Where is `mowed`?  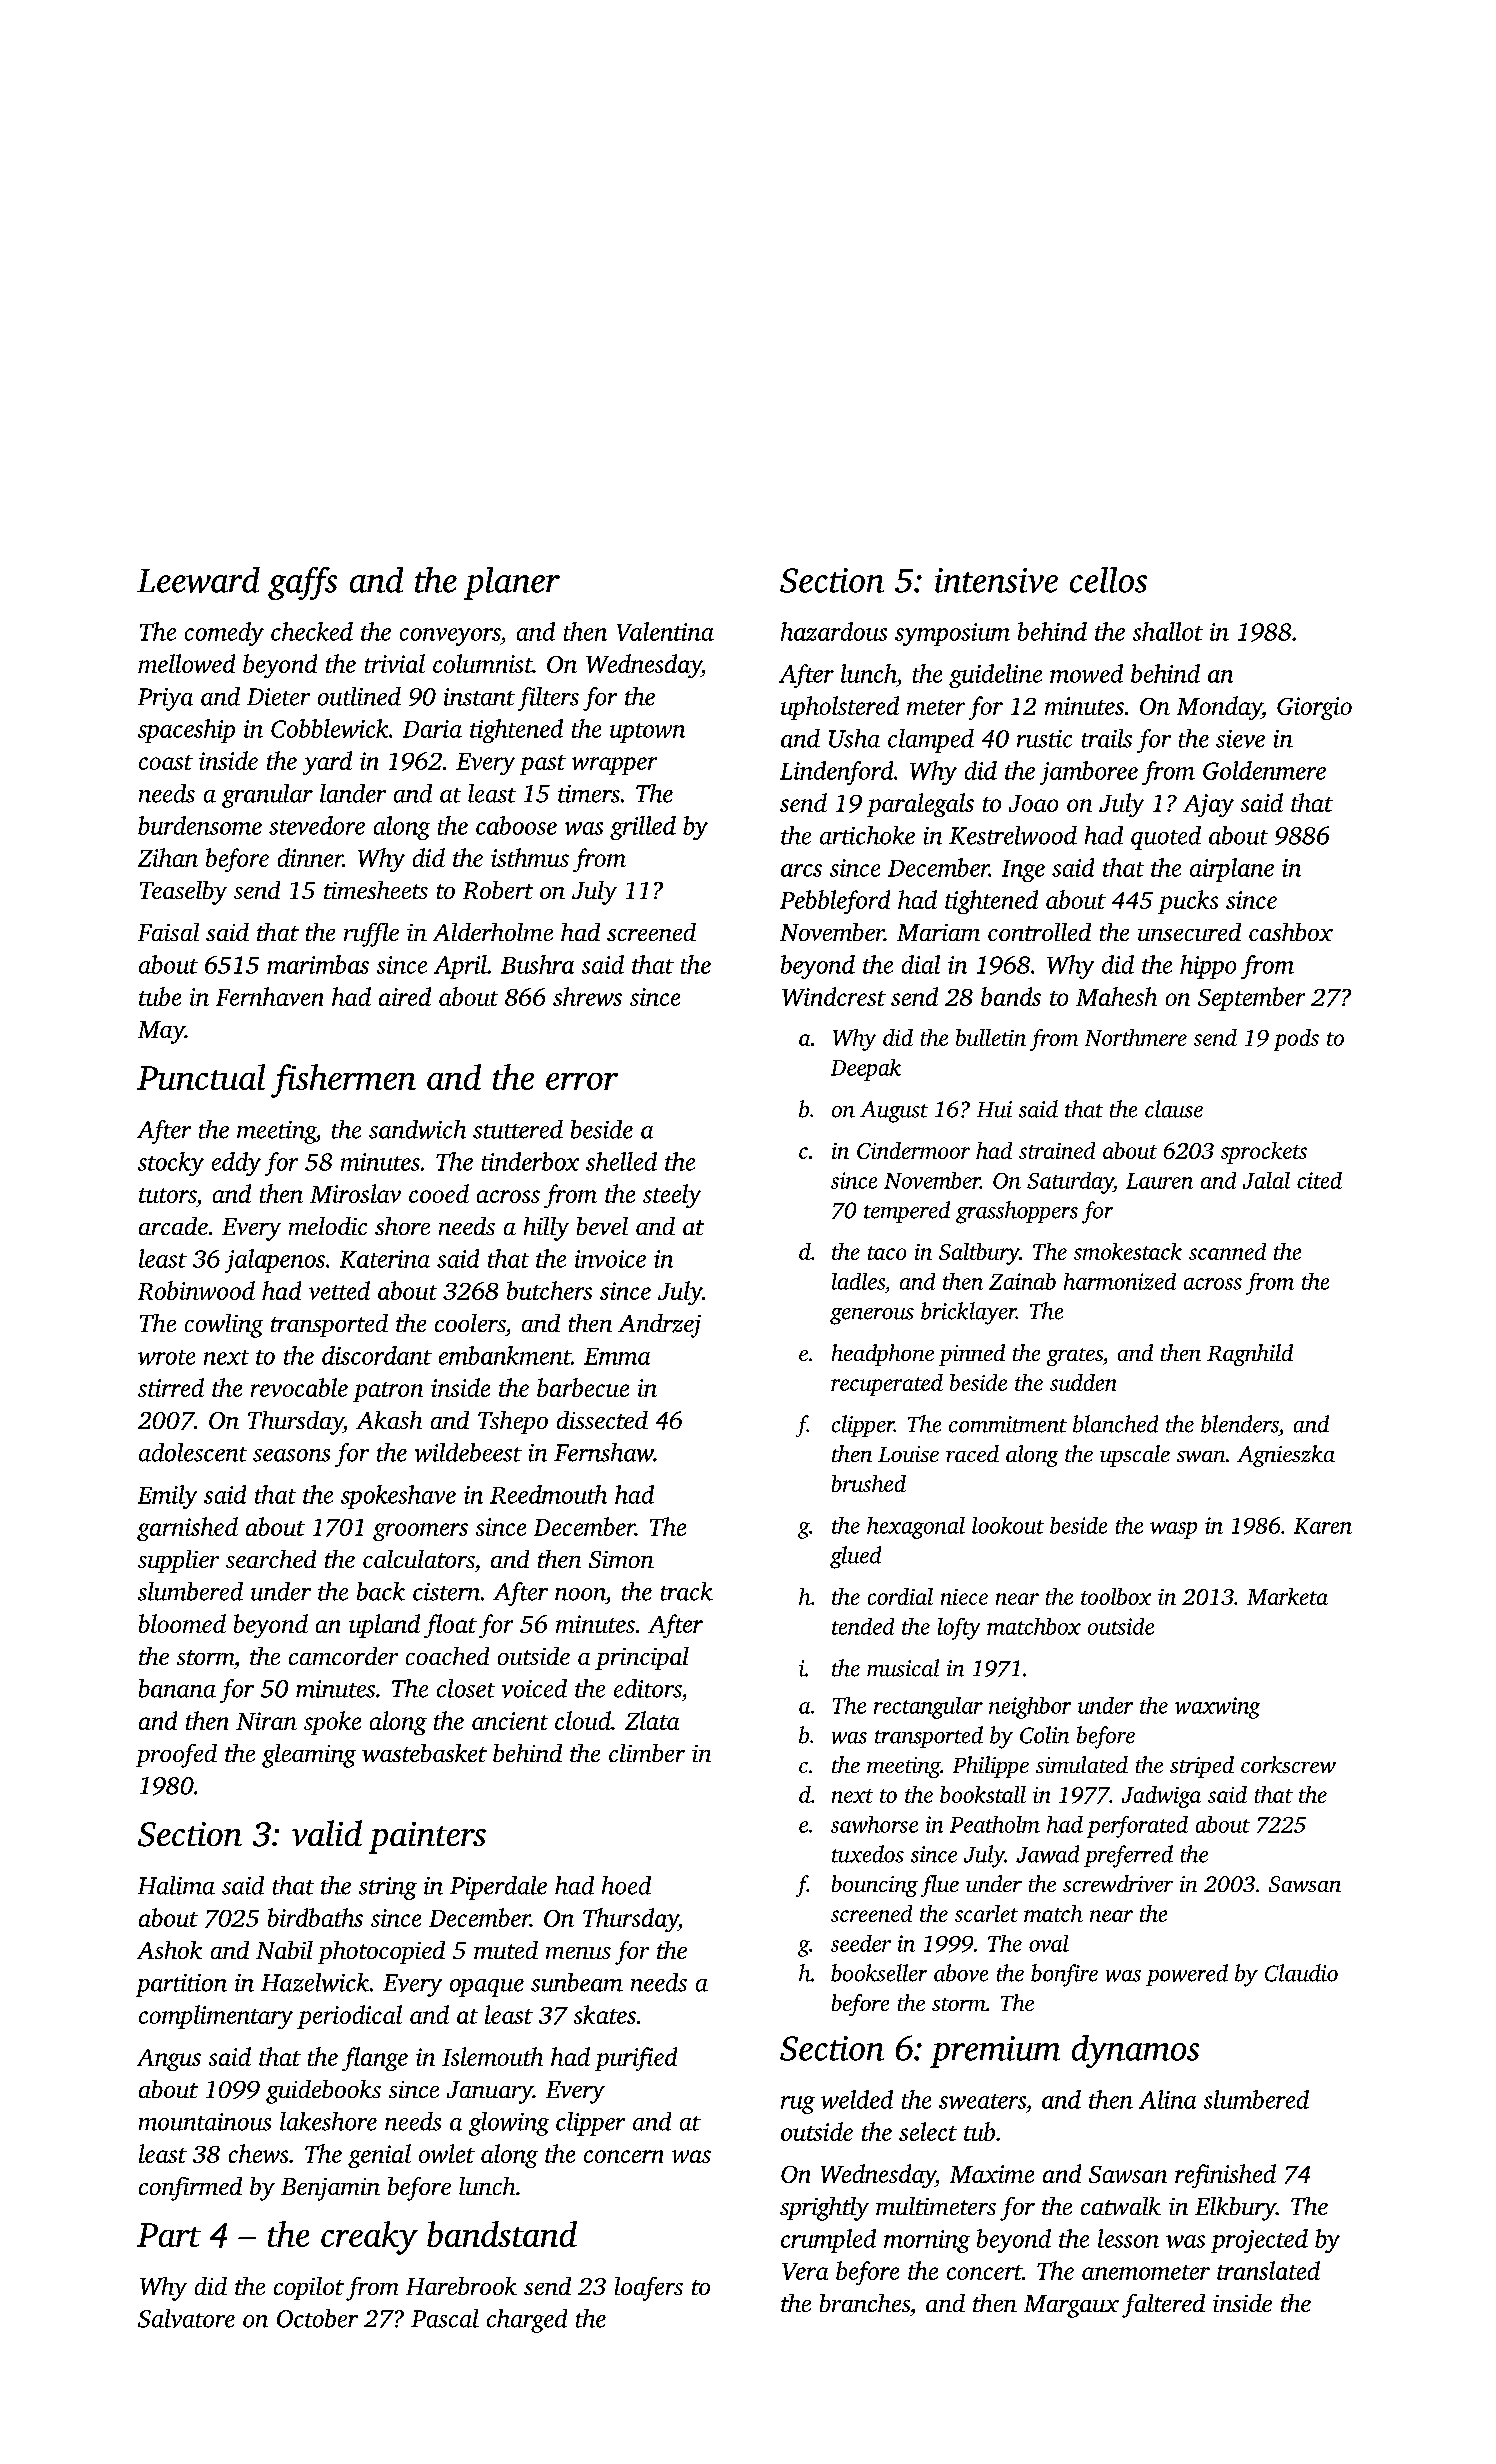
mowed is located at coordinates (1086, 673).
